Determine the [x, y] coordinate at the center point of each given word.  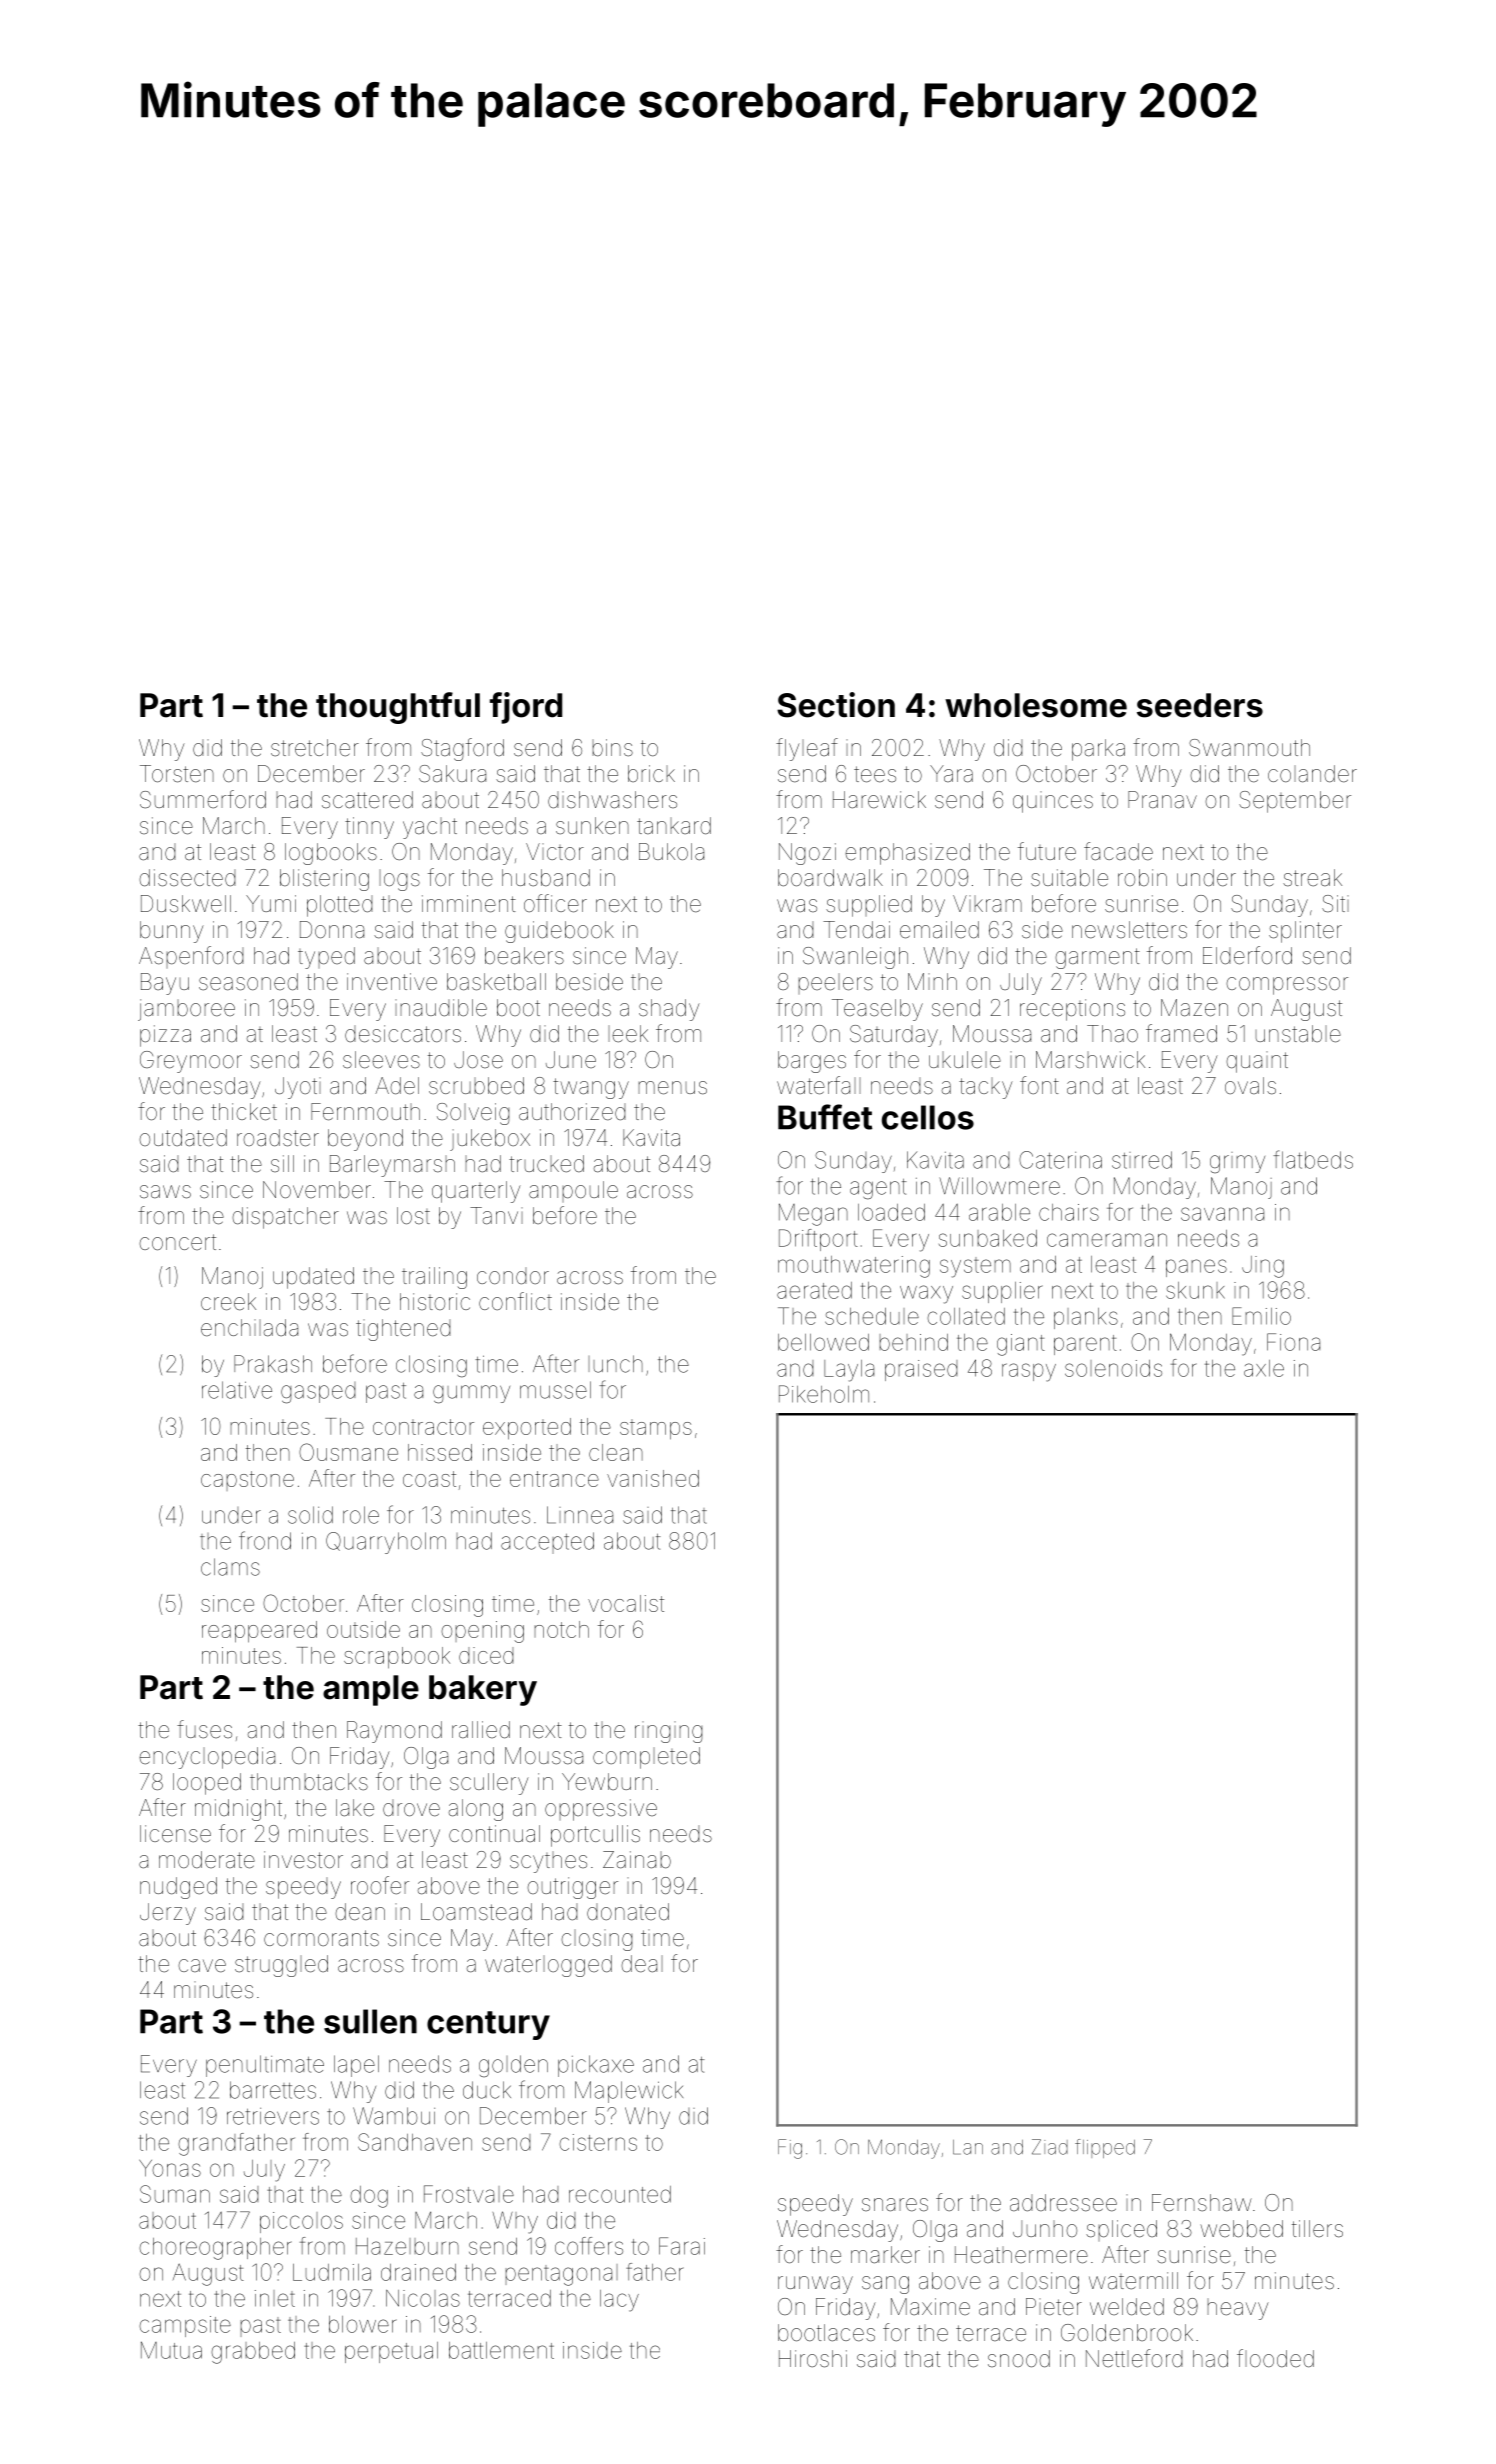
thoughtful [398, 708]
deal [642, 1964]
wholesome [1036, 705]
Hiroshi [813, 2359]
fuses [204, 1729]
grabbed [253, 2353]
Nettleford [1134, 2358]
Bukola [671, 852]
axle [1264, 1368]
